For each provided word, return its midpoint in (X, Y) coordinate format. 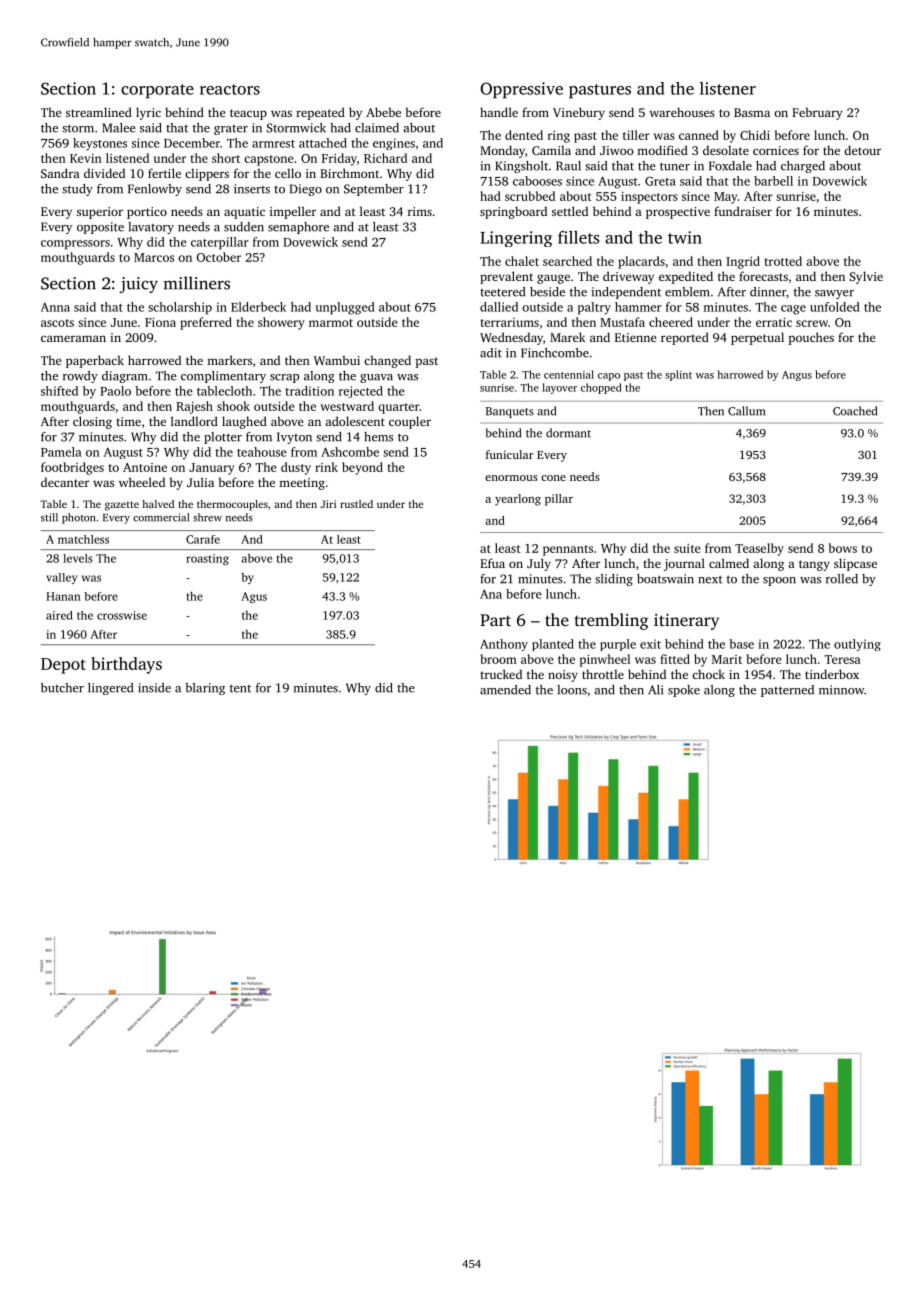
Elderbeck (258, 307)
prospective (678, 213)
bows (843, 548)
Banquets (510, 412)
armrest (273, 144)
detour (862, 150)
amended (505, 690)
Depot (63, 666)
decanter (65, 482)
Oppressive (521, 90)
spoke (684, 691)
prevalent (506, 277)
